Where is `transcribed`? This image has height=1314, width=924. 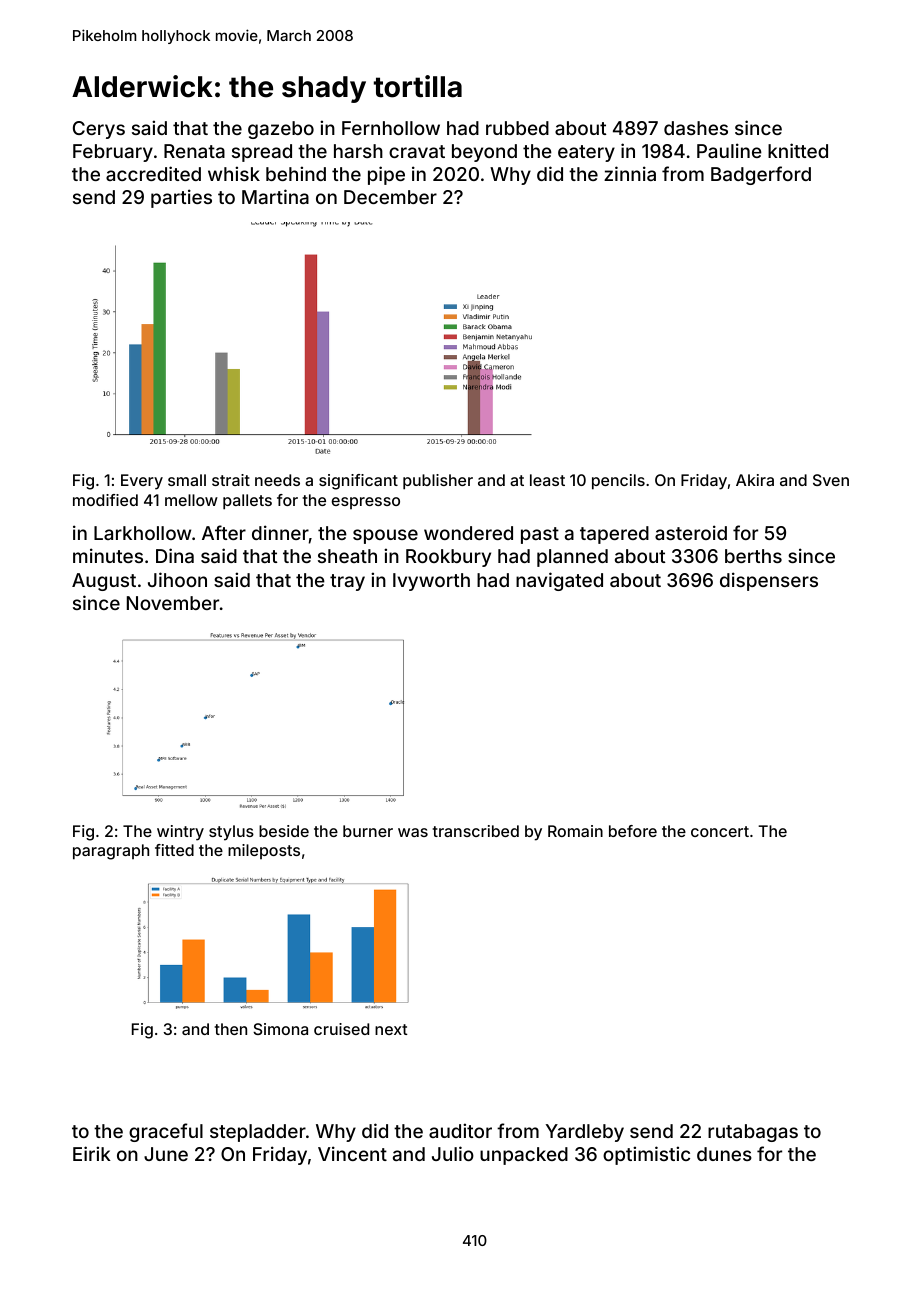
transcribed is located at coordinates (476, 831).
